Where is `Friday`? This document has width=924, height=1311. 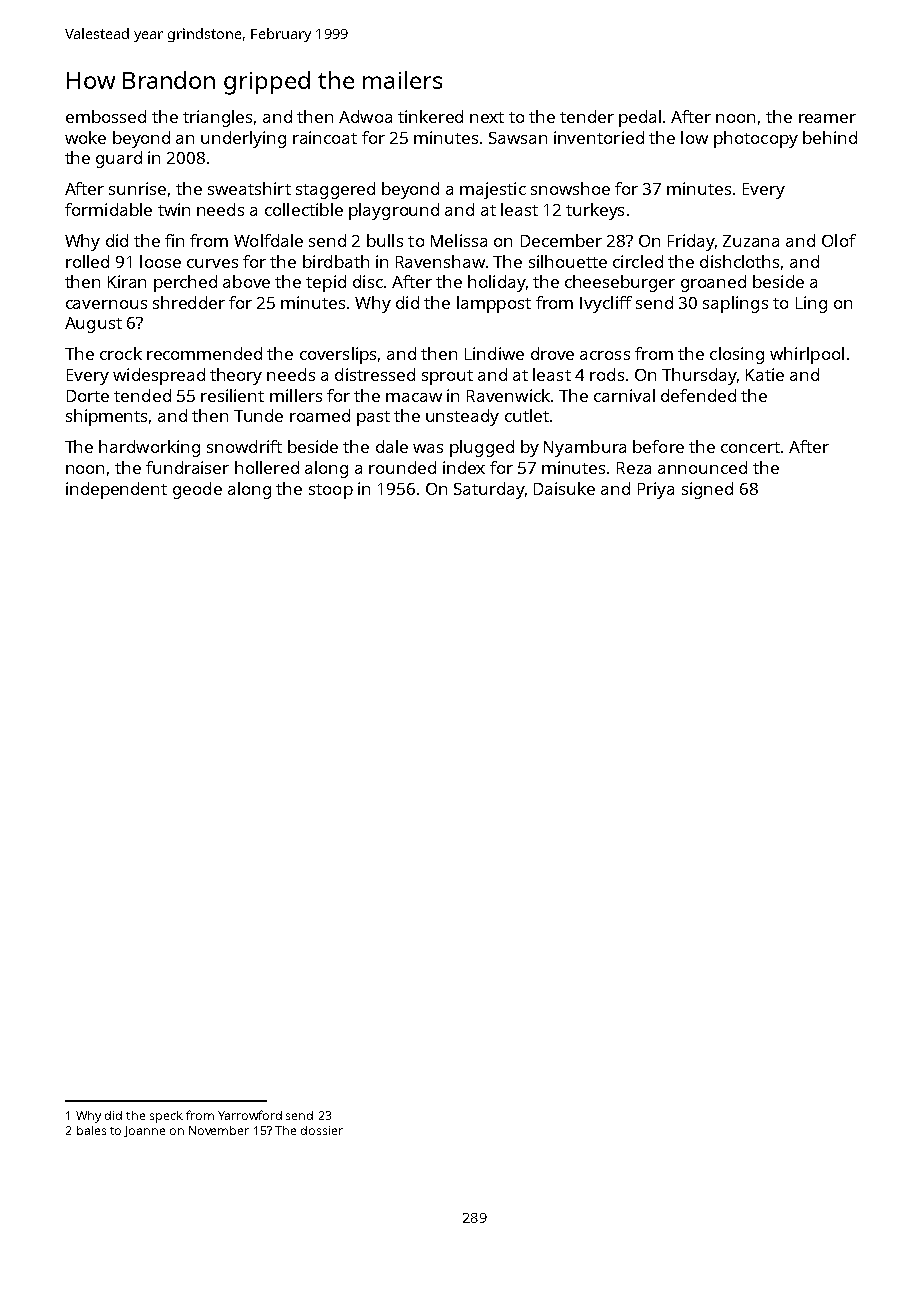
Friday is located at coordinates (691, 242).
